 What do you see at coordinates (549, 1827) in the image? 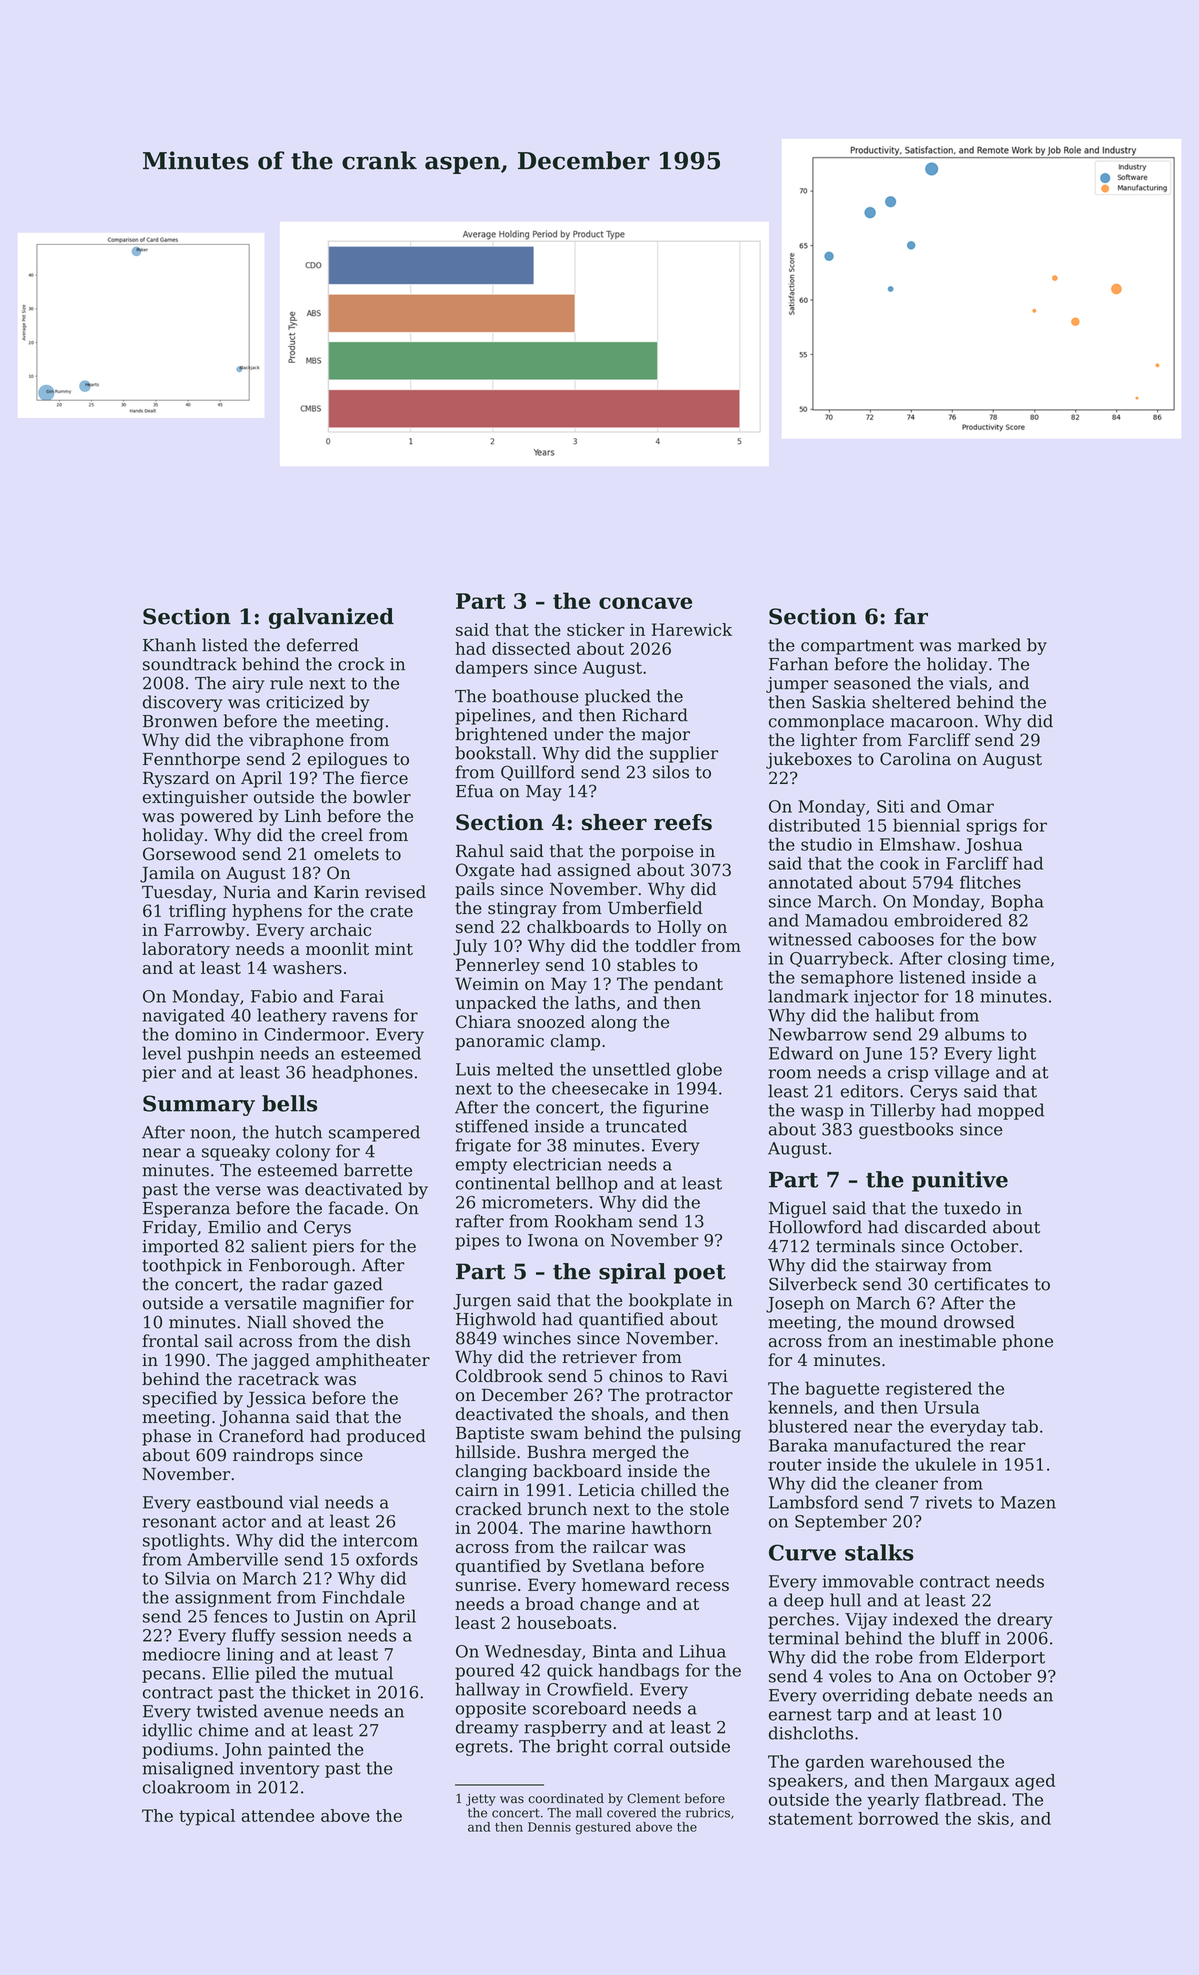
I see `Dennis` at bounding box center [549, 1827].
